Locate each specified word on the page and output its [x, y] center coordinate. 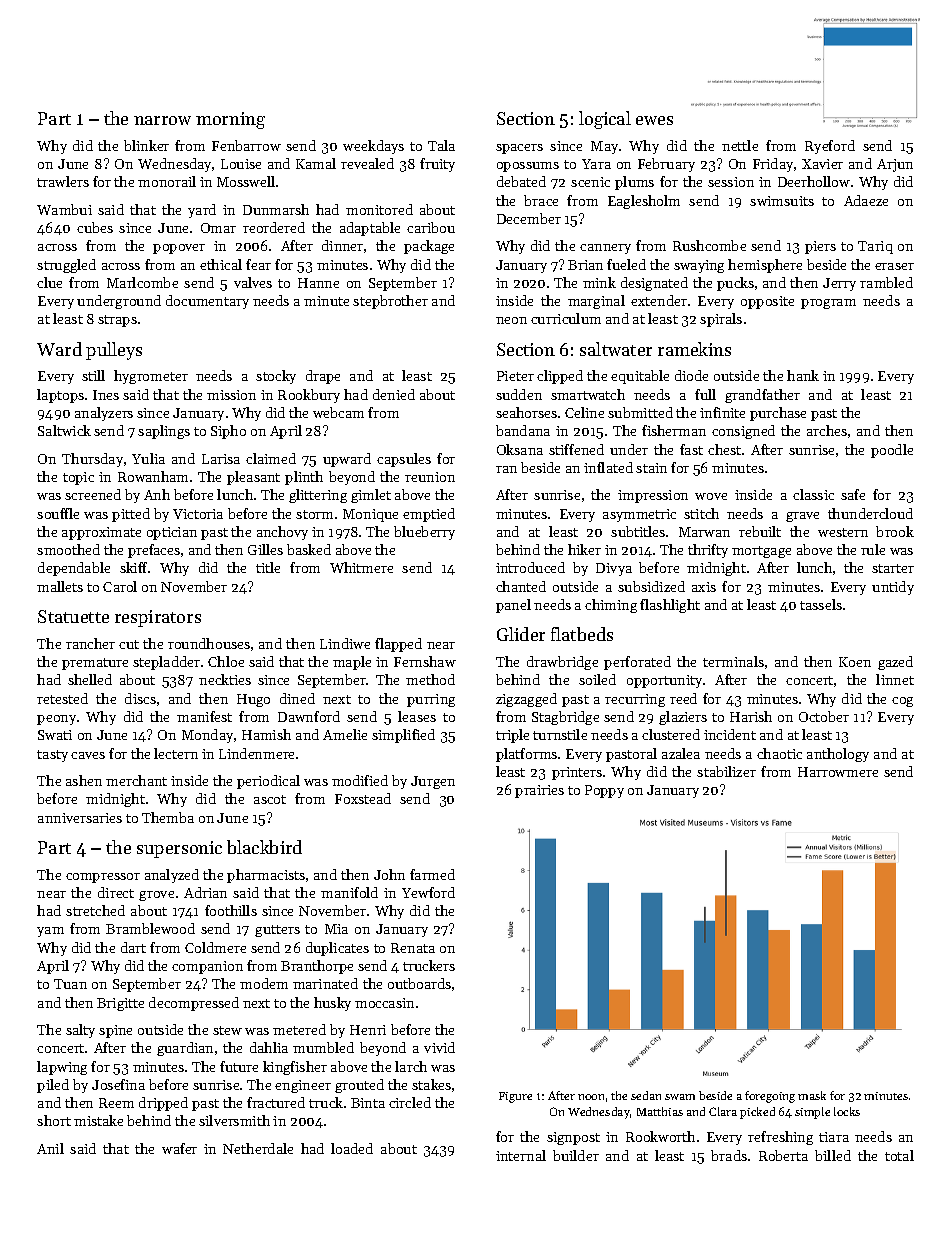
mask [812, 1095]
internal [521, 1155]
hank [803, 375]
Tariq [875, 247]
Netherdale [258, 1148]
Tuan [70, 984]
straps [117, 321]
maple [352, 663]
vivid [439, 1047]
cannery [605, 249]
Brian [585, 265]
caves [88, 755]
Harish [751, 716]
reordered [274, 227]
